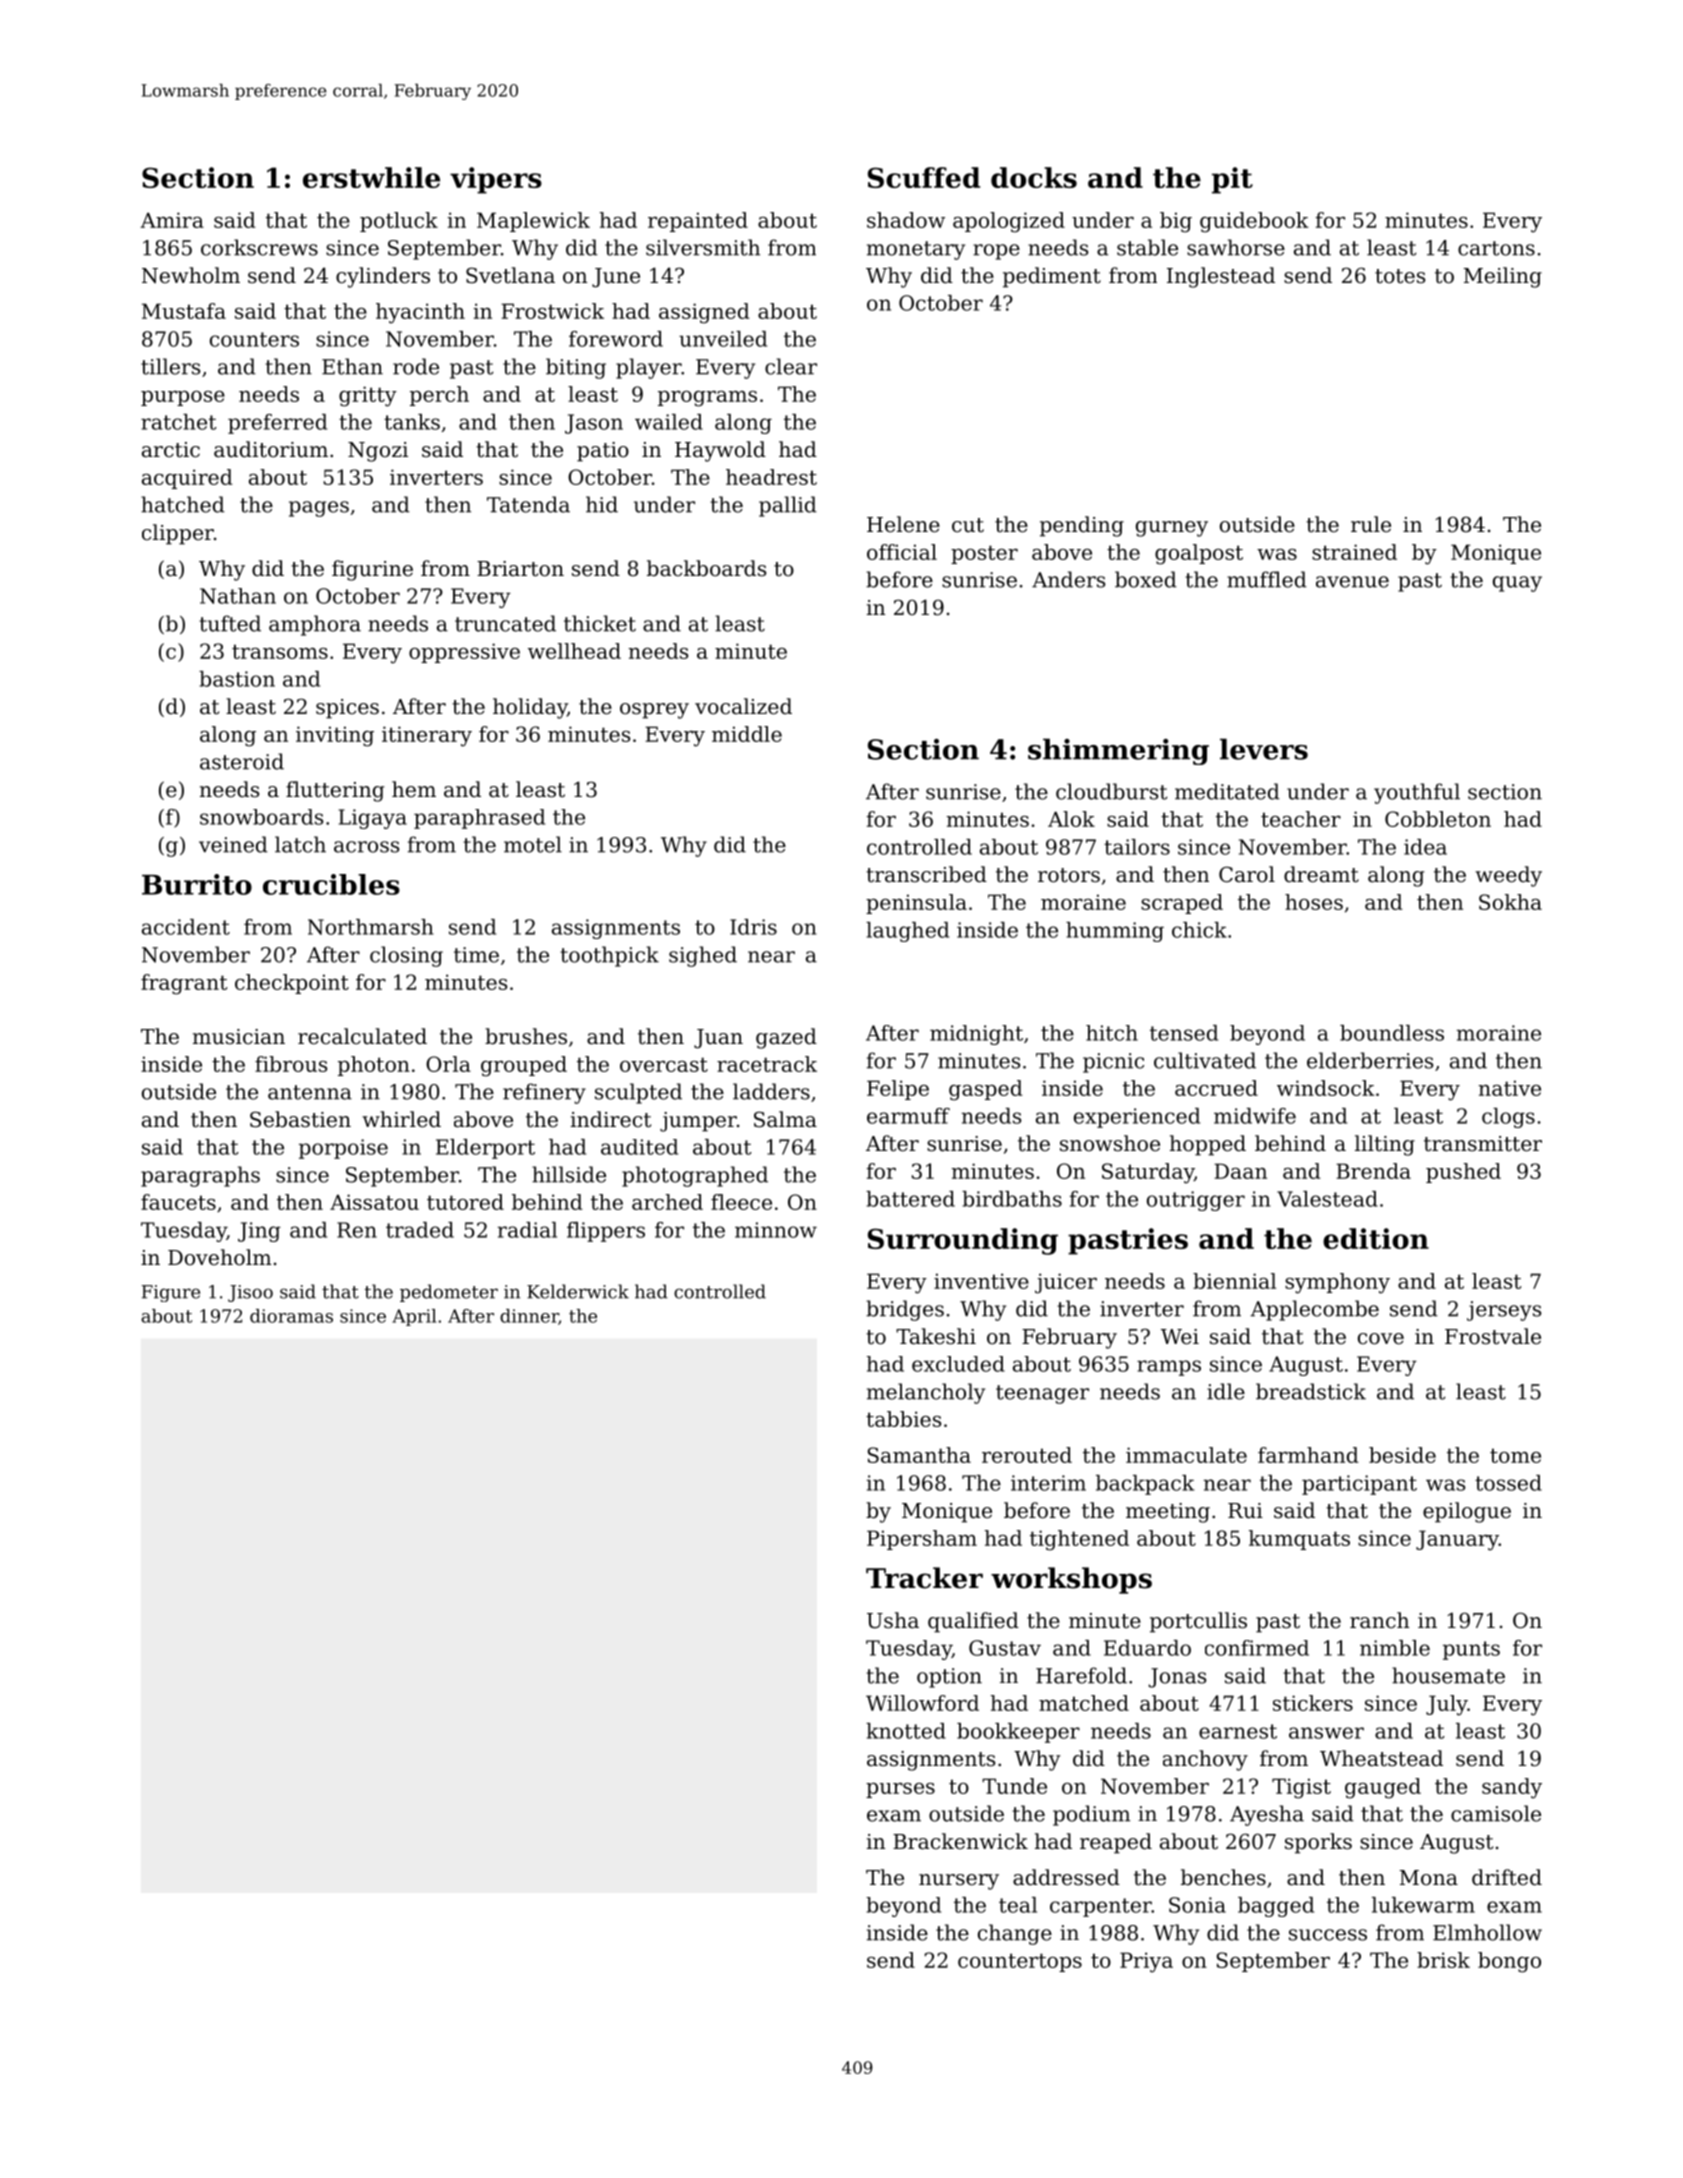 The width and height of the screenshot is (1683, 2178). Describe the element at coordinates (1232, 180) in the screenshot. I see `pit` at that location.
